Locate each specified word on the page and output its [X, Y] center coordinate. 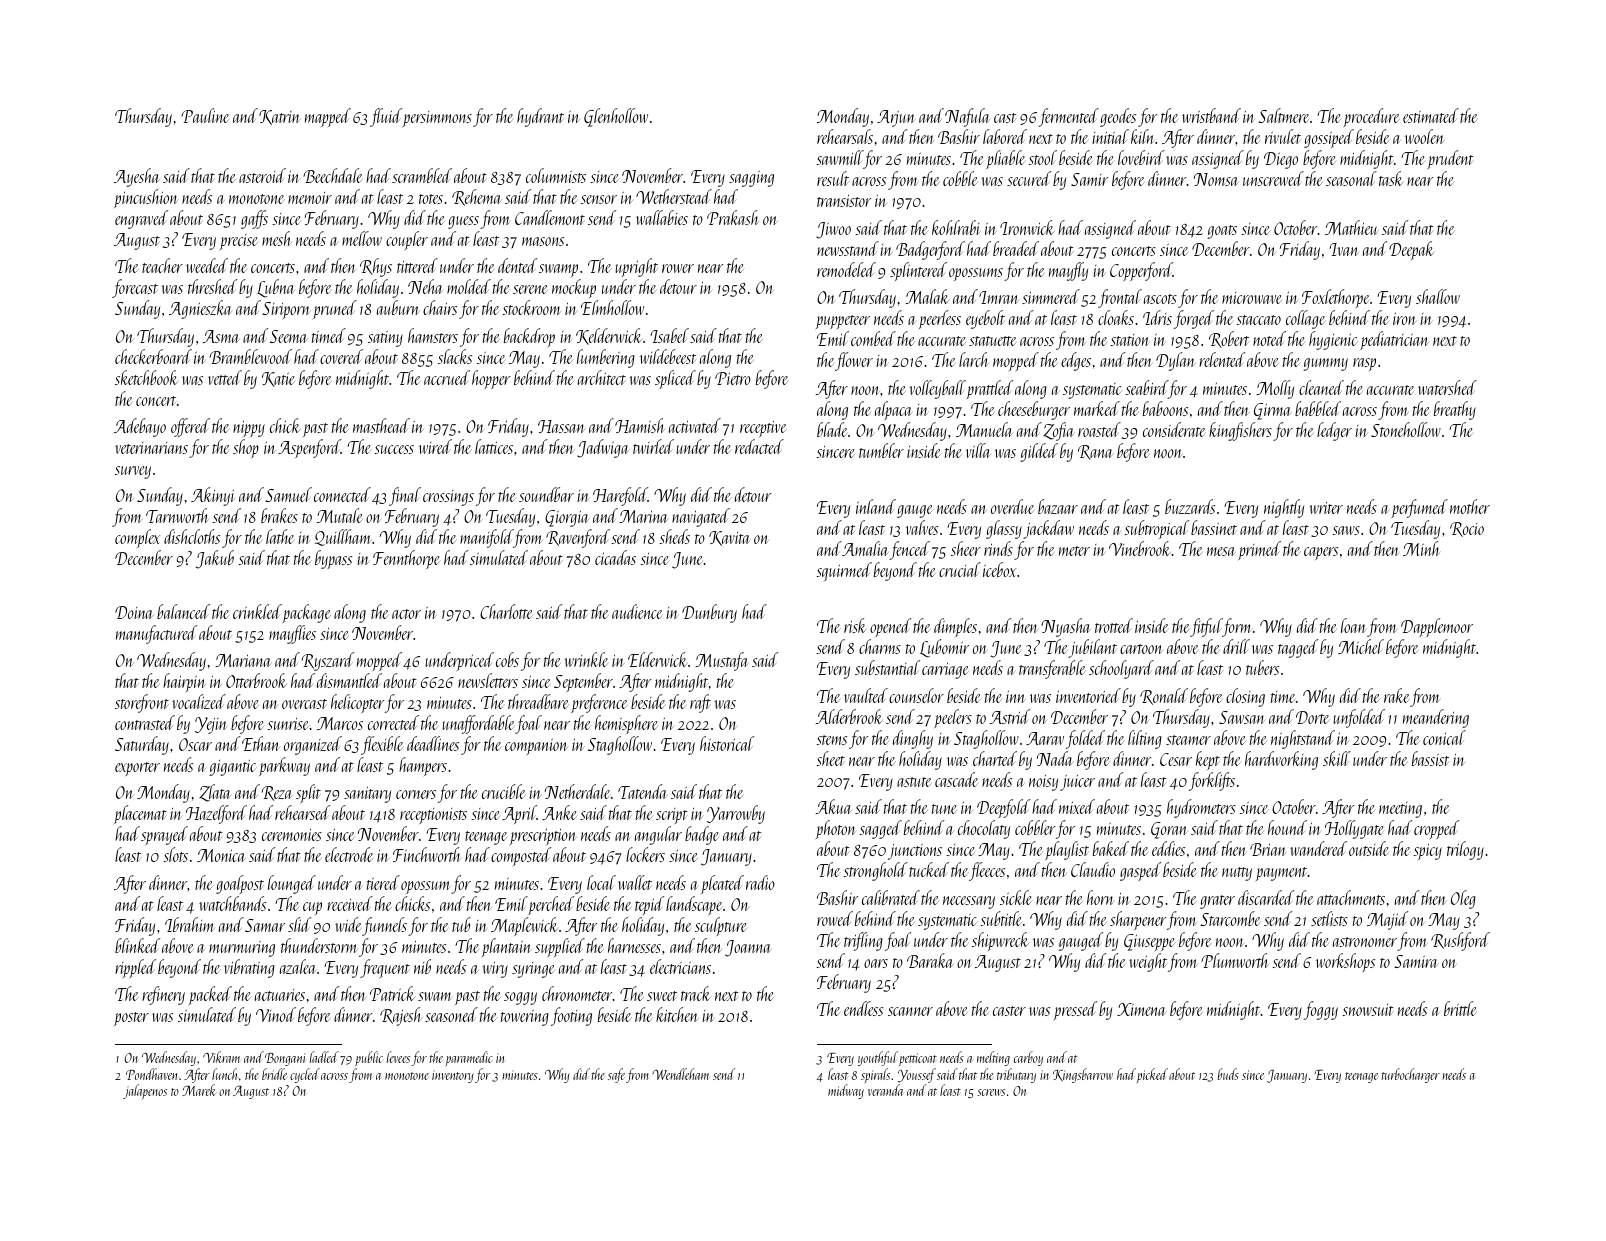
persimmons [437, 119]
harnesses [634, 945]
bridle [274, 1074]
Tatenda [642, 791]
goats [1222, 232]
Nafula [967, 117]
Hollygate [1354, 829]
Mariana [242, 660]
